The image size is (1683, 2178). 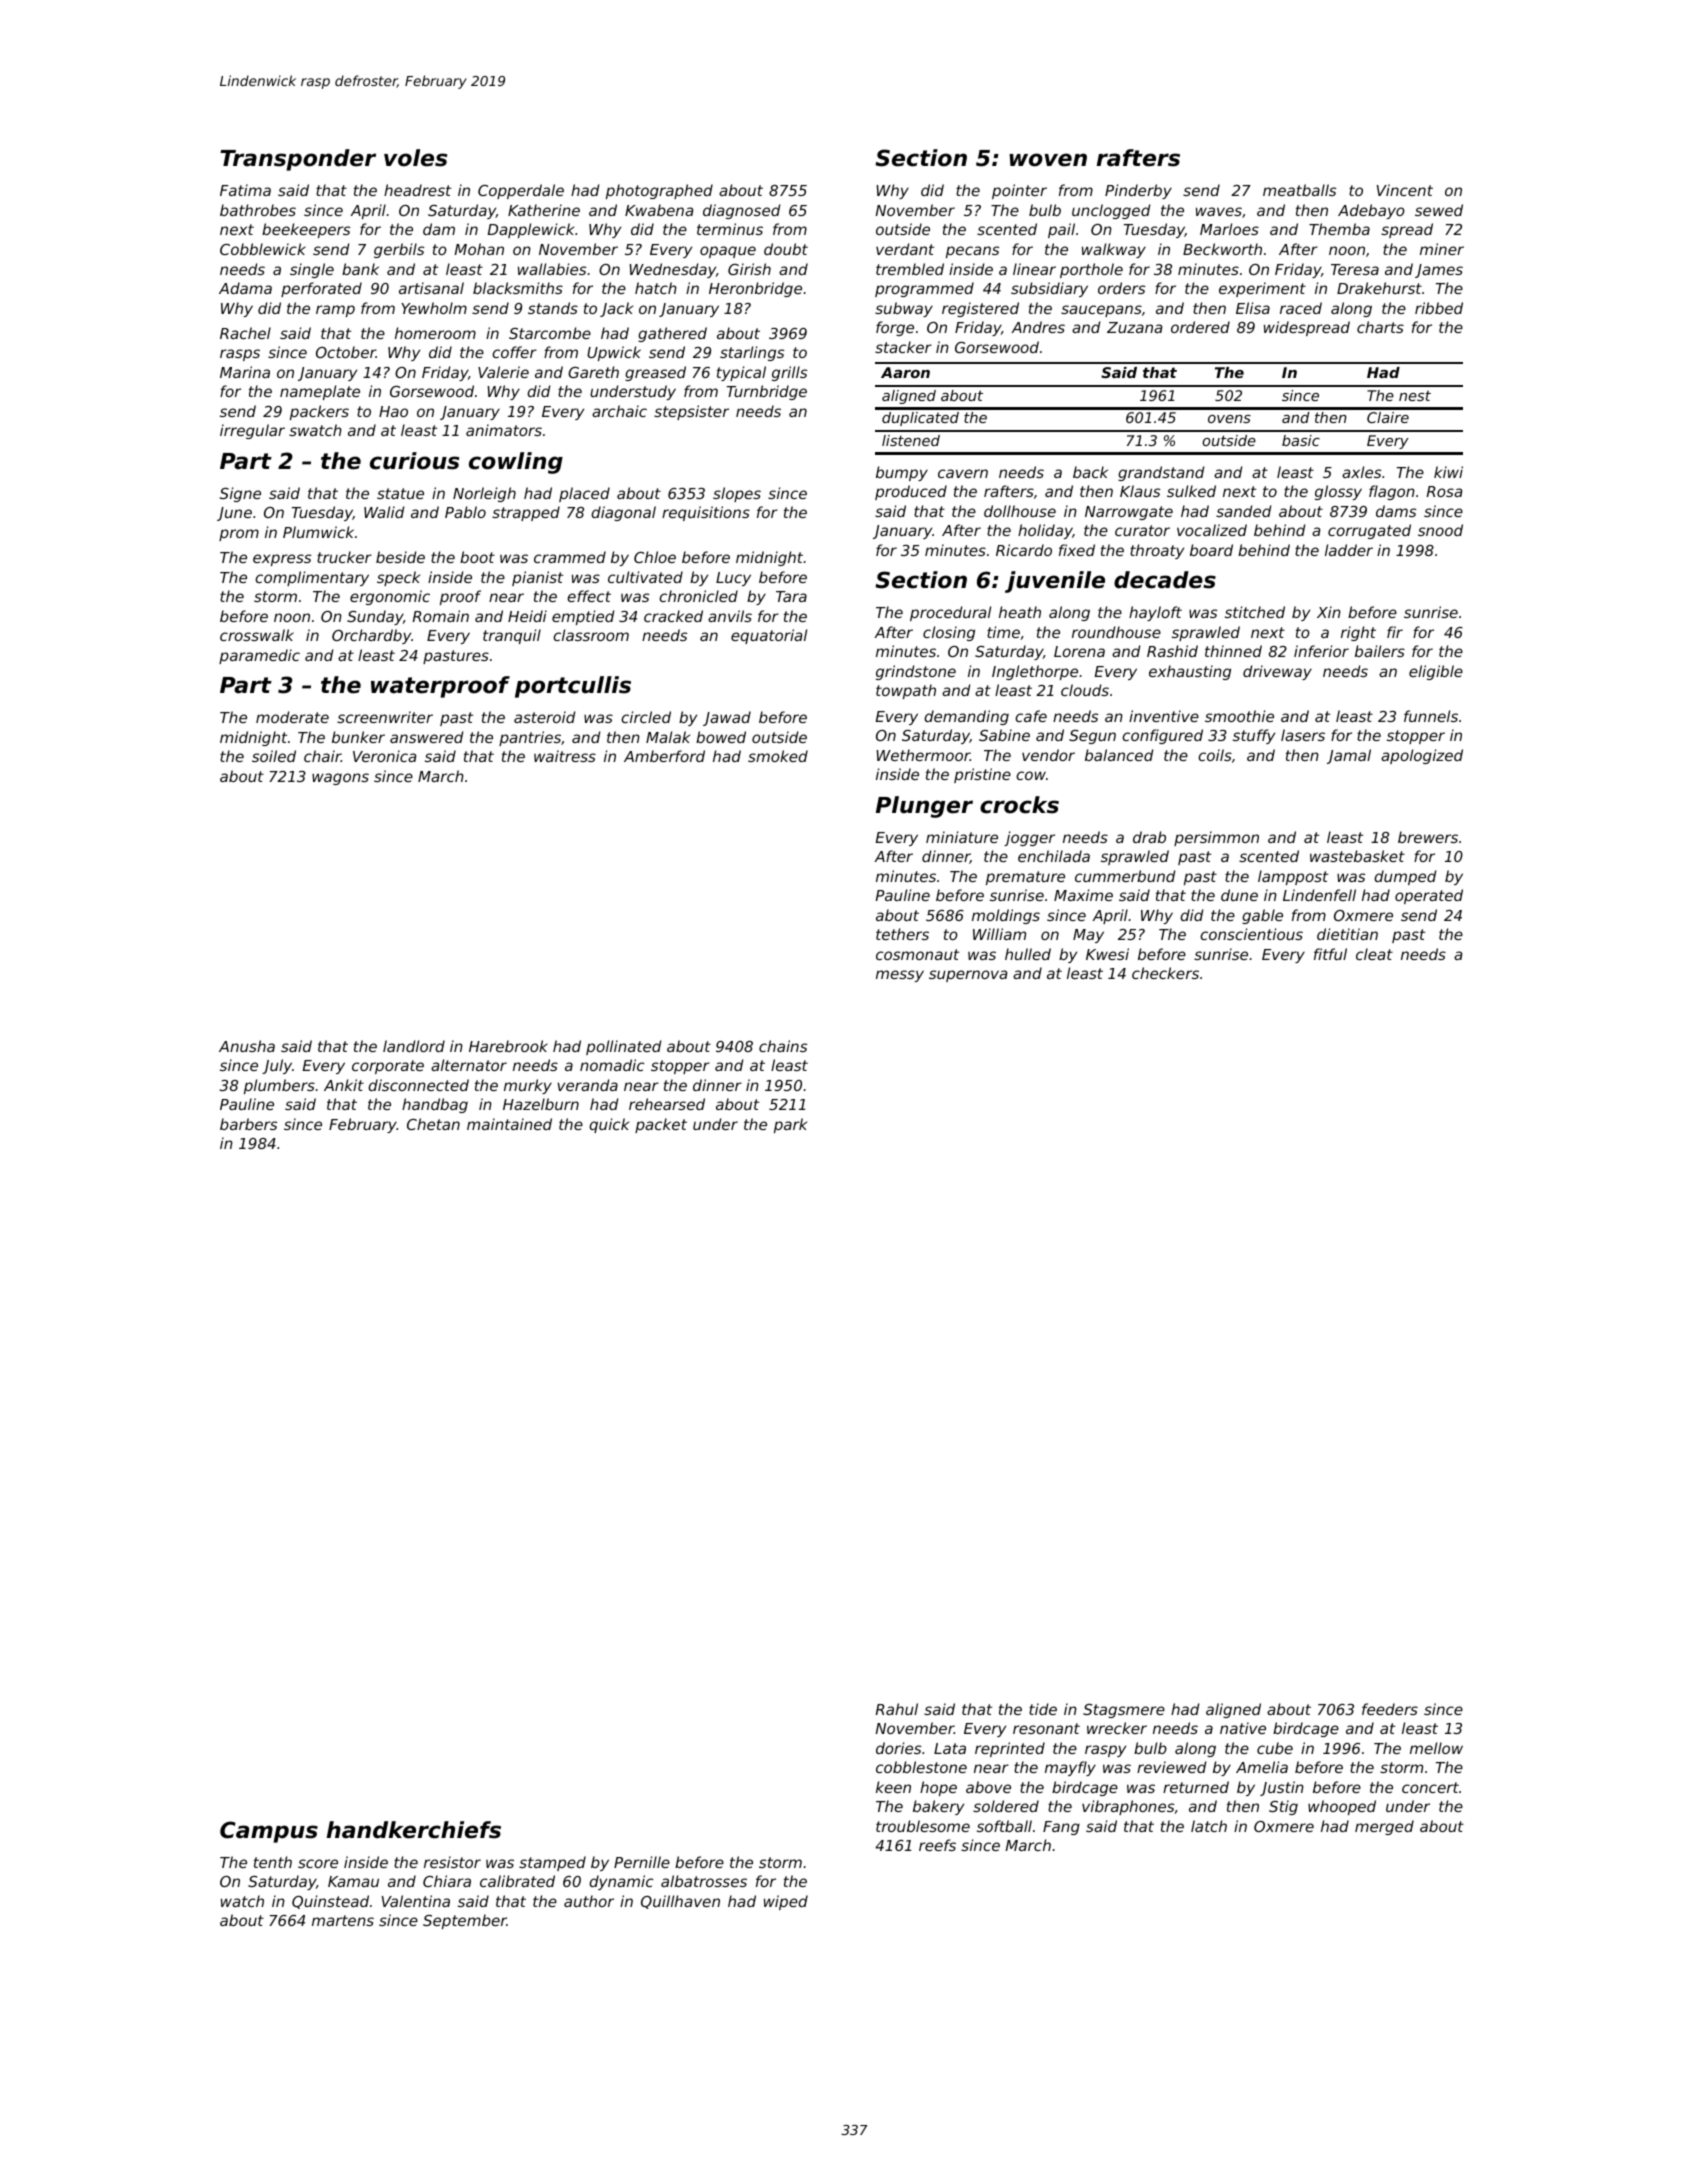 What do you see at coordinates (1330, 954) in the screenshot?
I see `fitful` at bounding box center [1330, 954].
